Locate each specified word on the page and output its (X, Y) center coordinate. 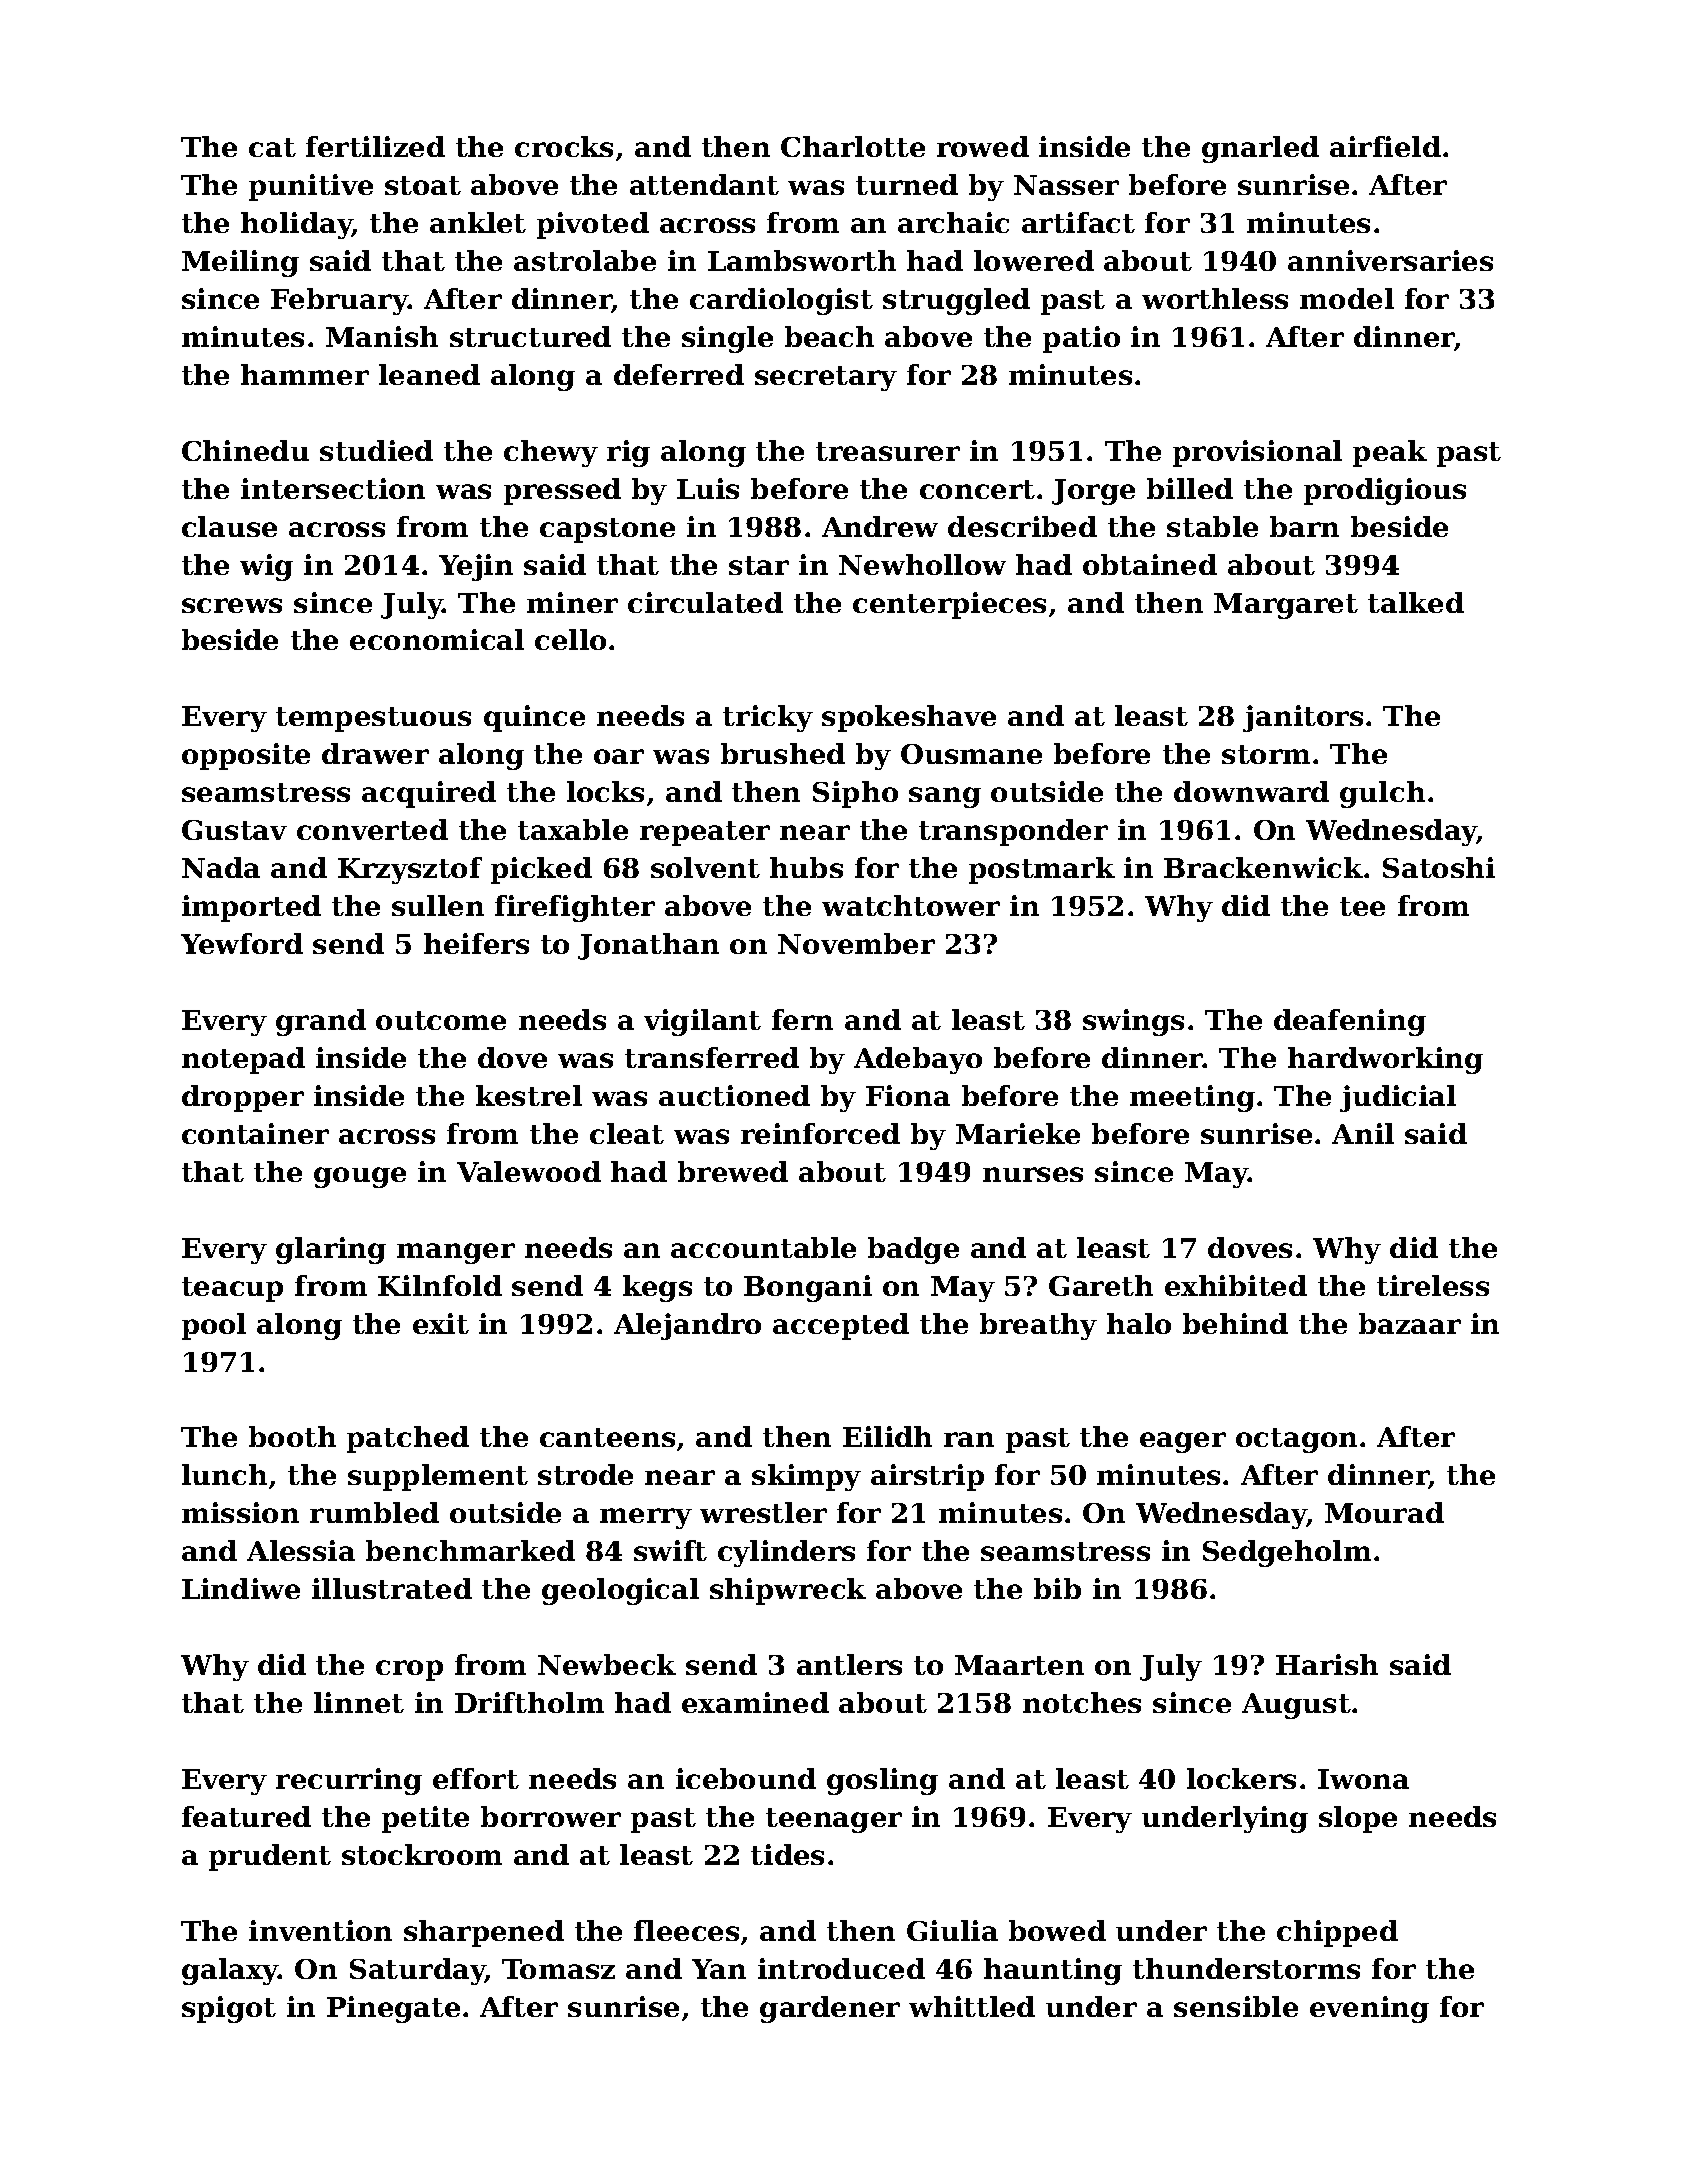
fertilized (375, 146)
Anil (1363, 1133)
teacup (232, 1289)
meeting (1192, 1098)
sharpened (484, 1933)
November (856, 943)
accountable (763, 1247)
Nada (221, 867)
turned (907, 184)
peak (1390, 453)
